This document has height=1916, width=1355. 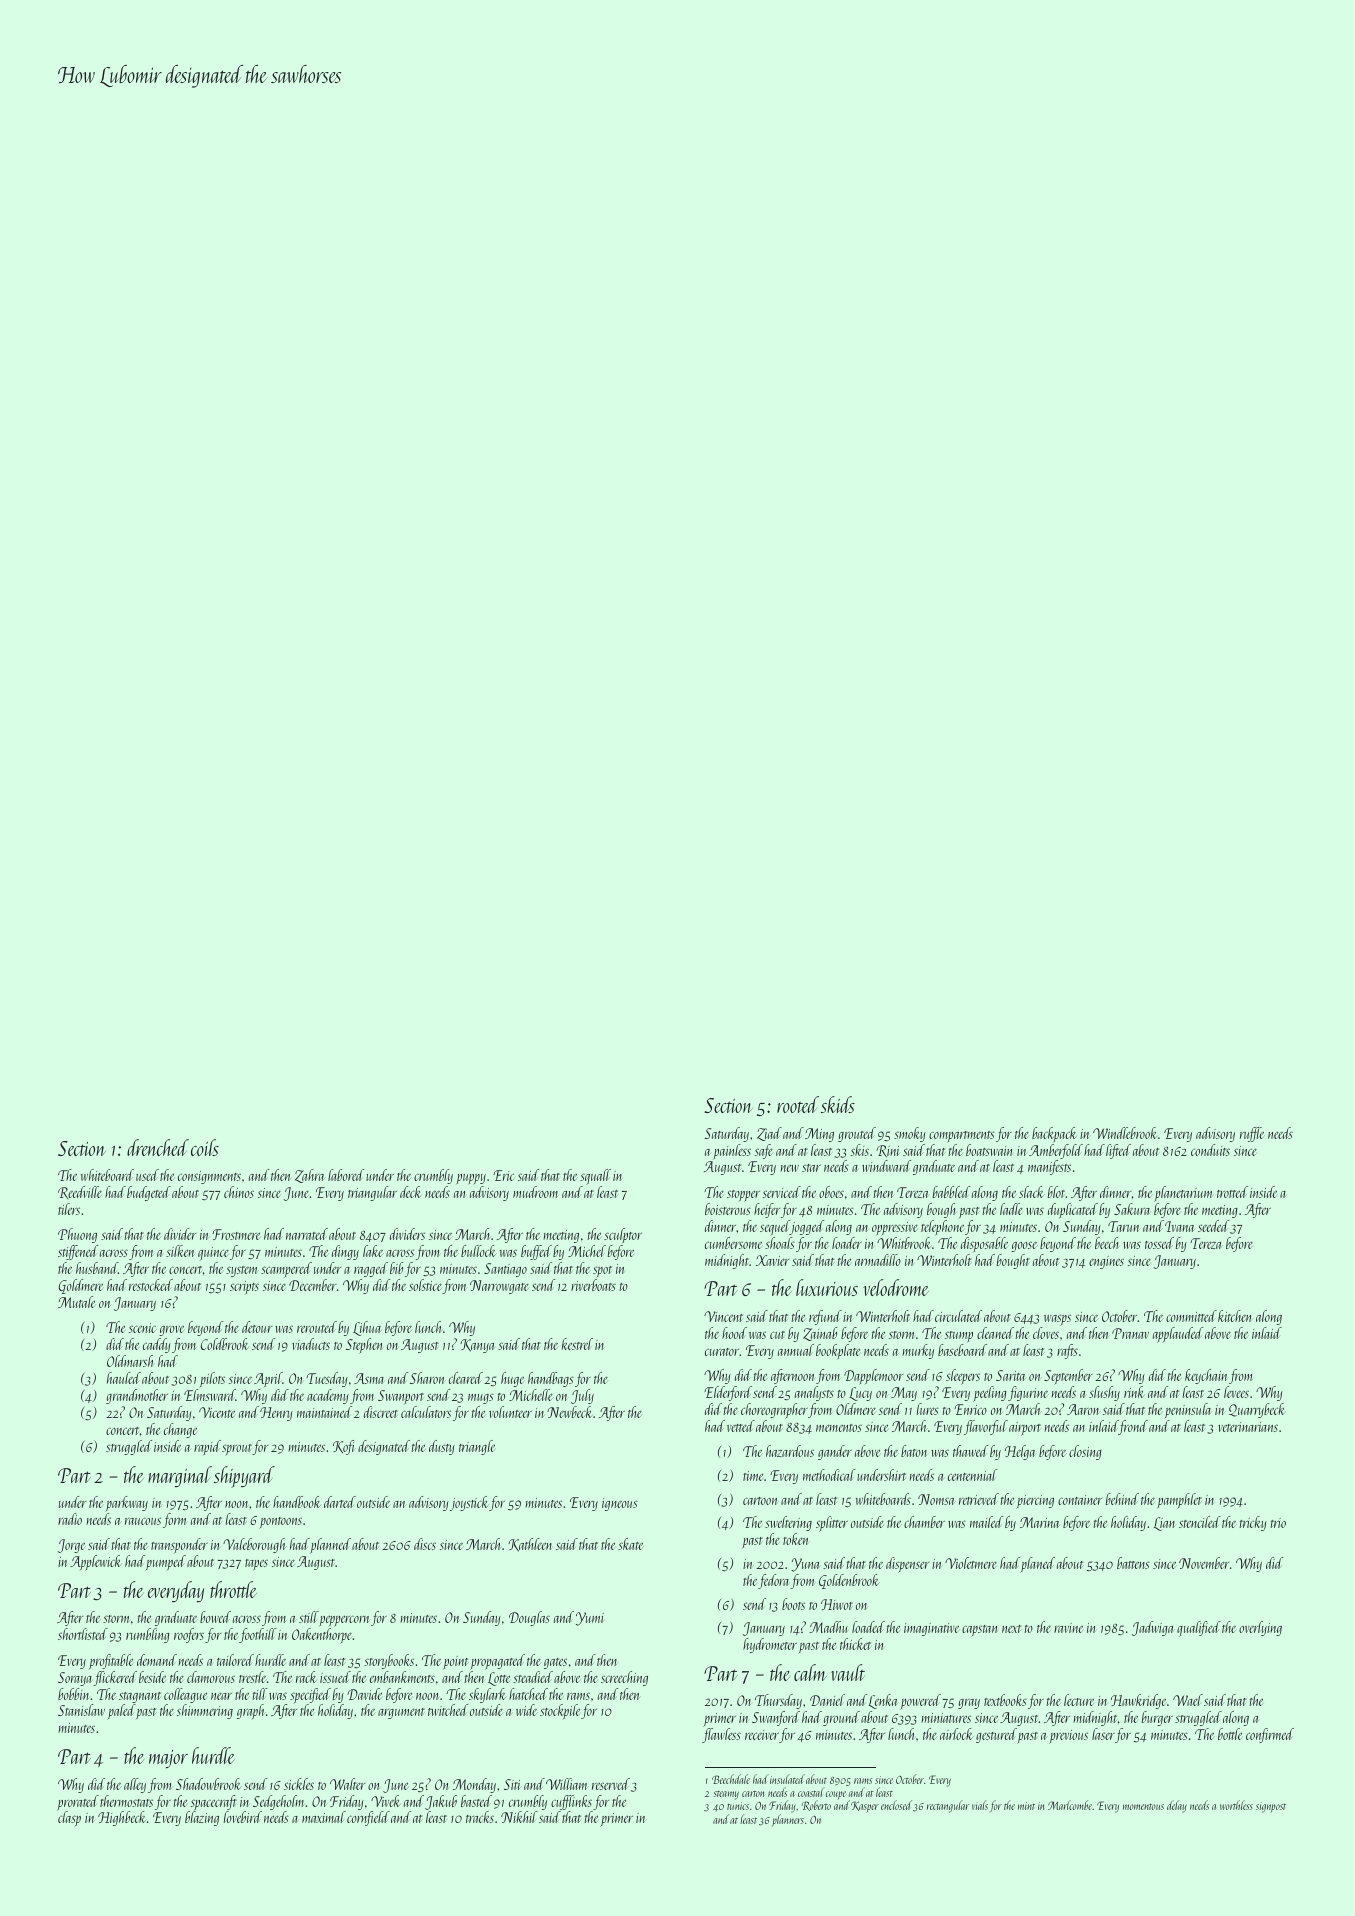 What do you see at coordinates (158, 1147) in the document?
I see `drenched` at bounding box center [158, 1147].
